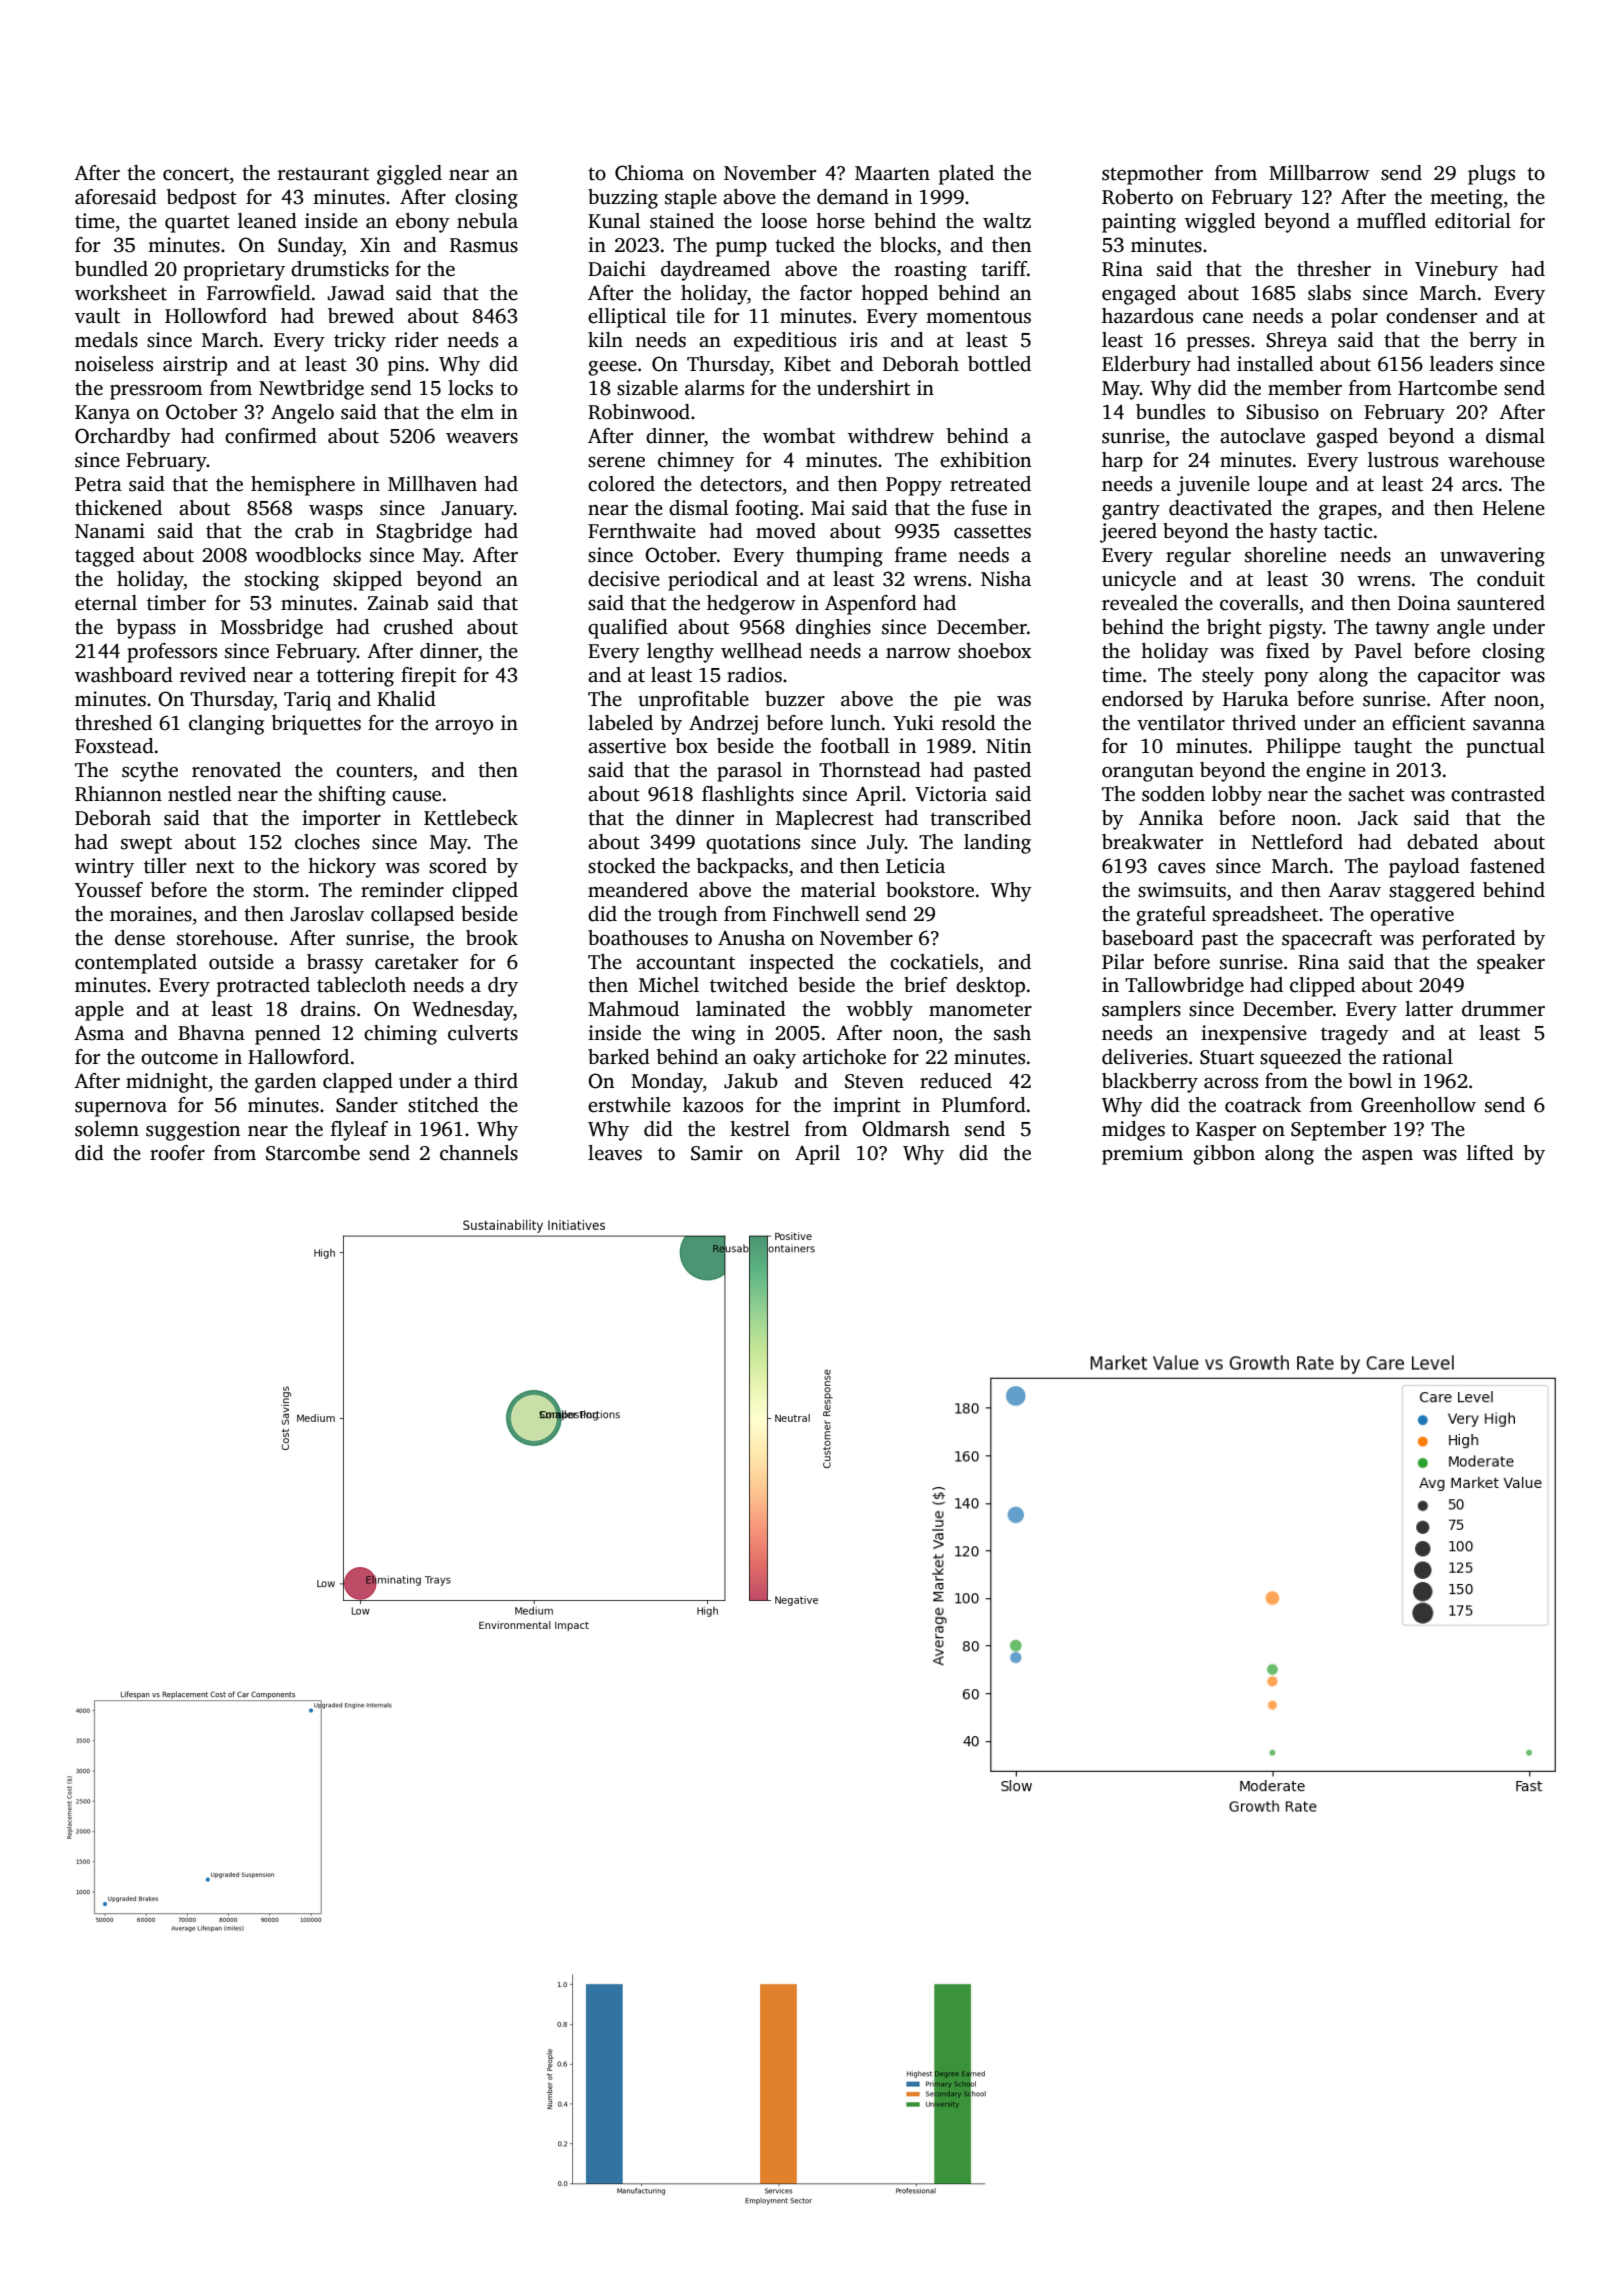 This screenshot has width=1620, height=2292. Describe the element at coordinates (196, 174) in the screenshot. I see `concert` at that location.
